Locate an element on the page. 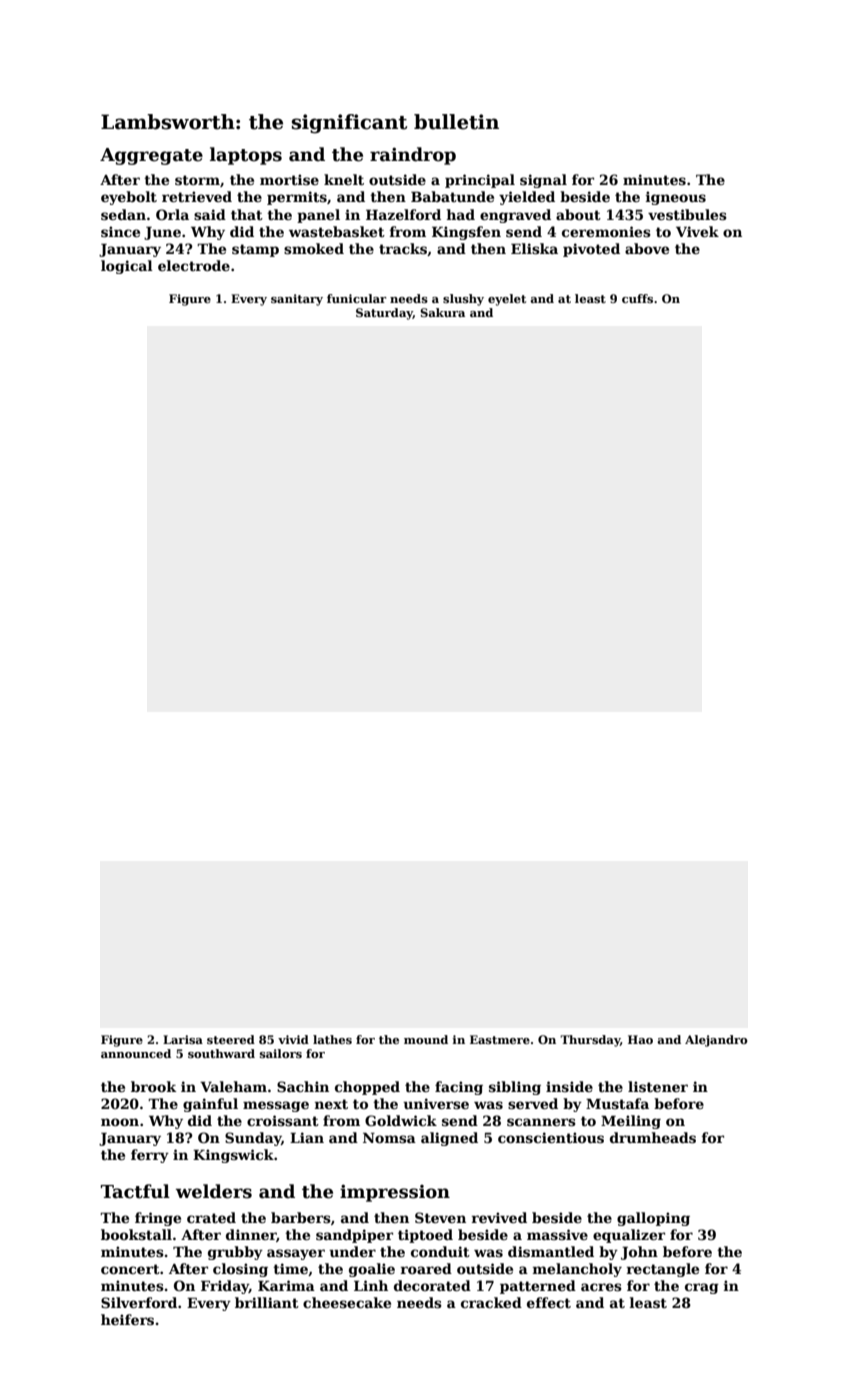  served is located at coordinates (533, 1103).
